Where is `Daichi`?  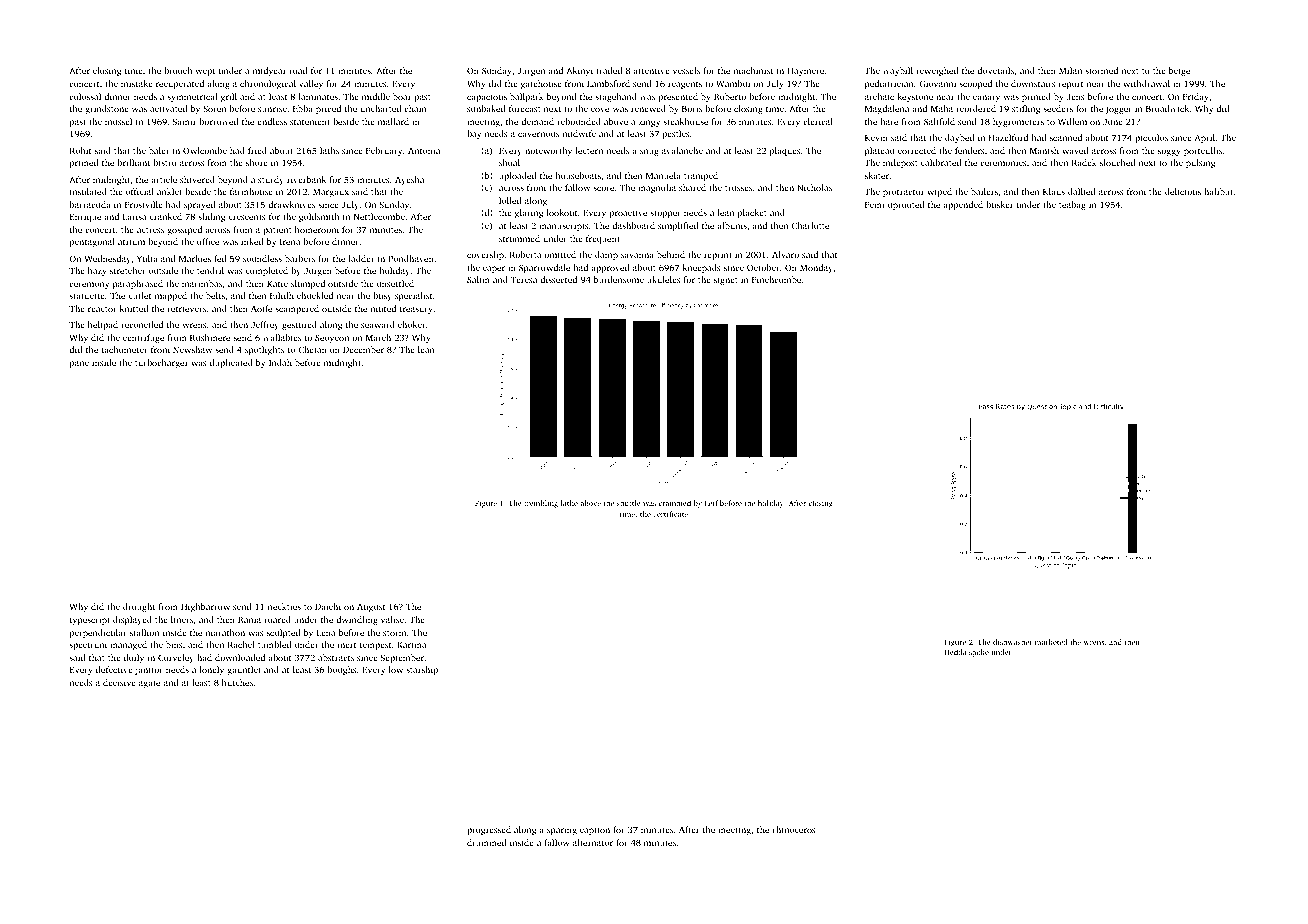
Daichi is located at coordinates (328, 606).
